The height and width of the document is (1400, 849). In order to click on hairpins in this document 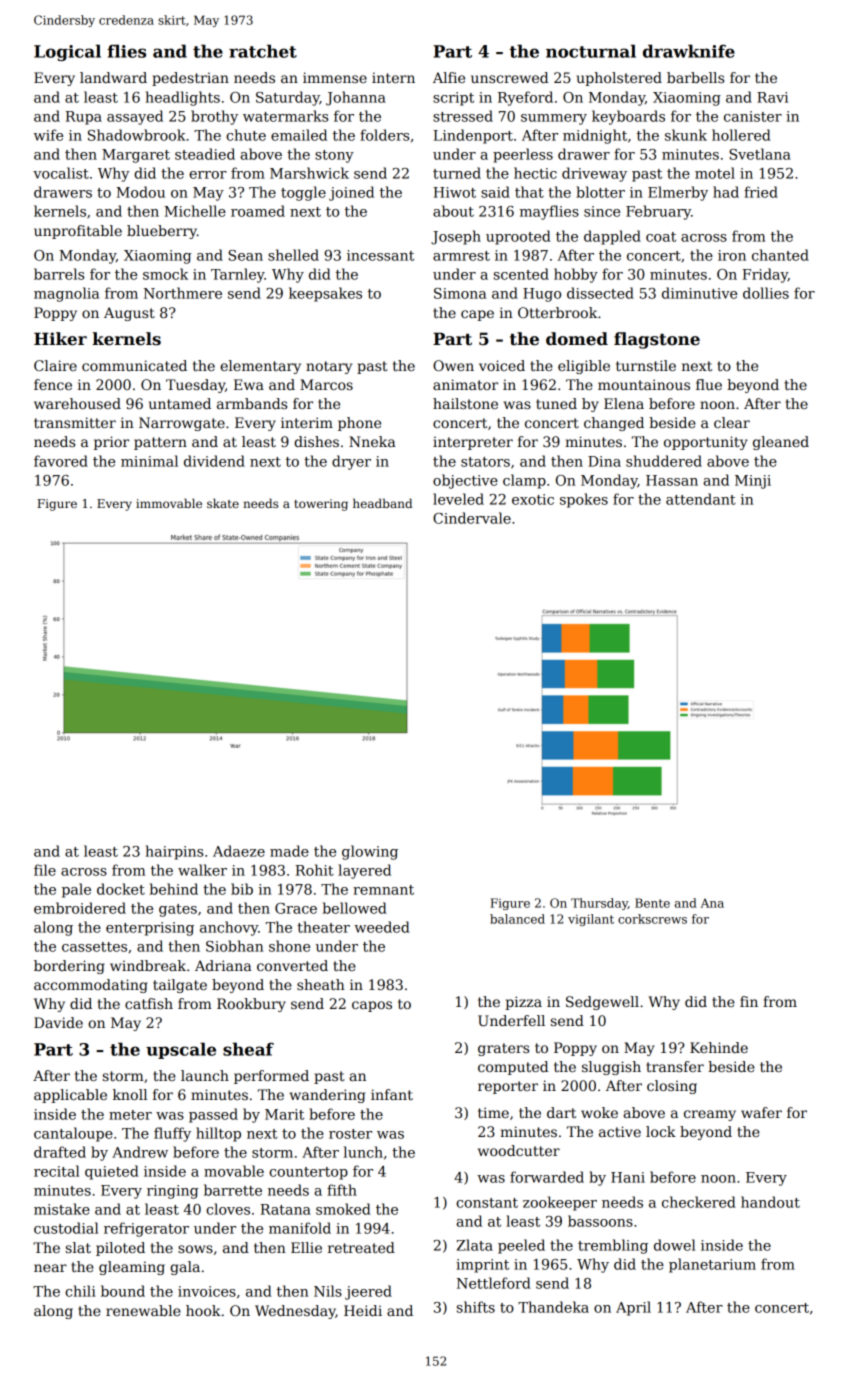, I will do `click(174, 852)`.
